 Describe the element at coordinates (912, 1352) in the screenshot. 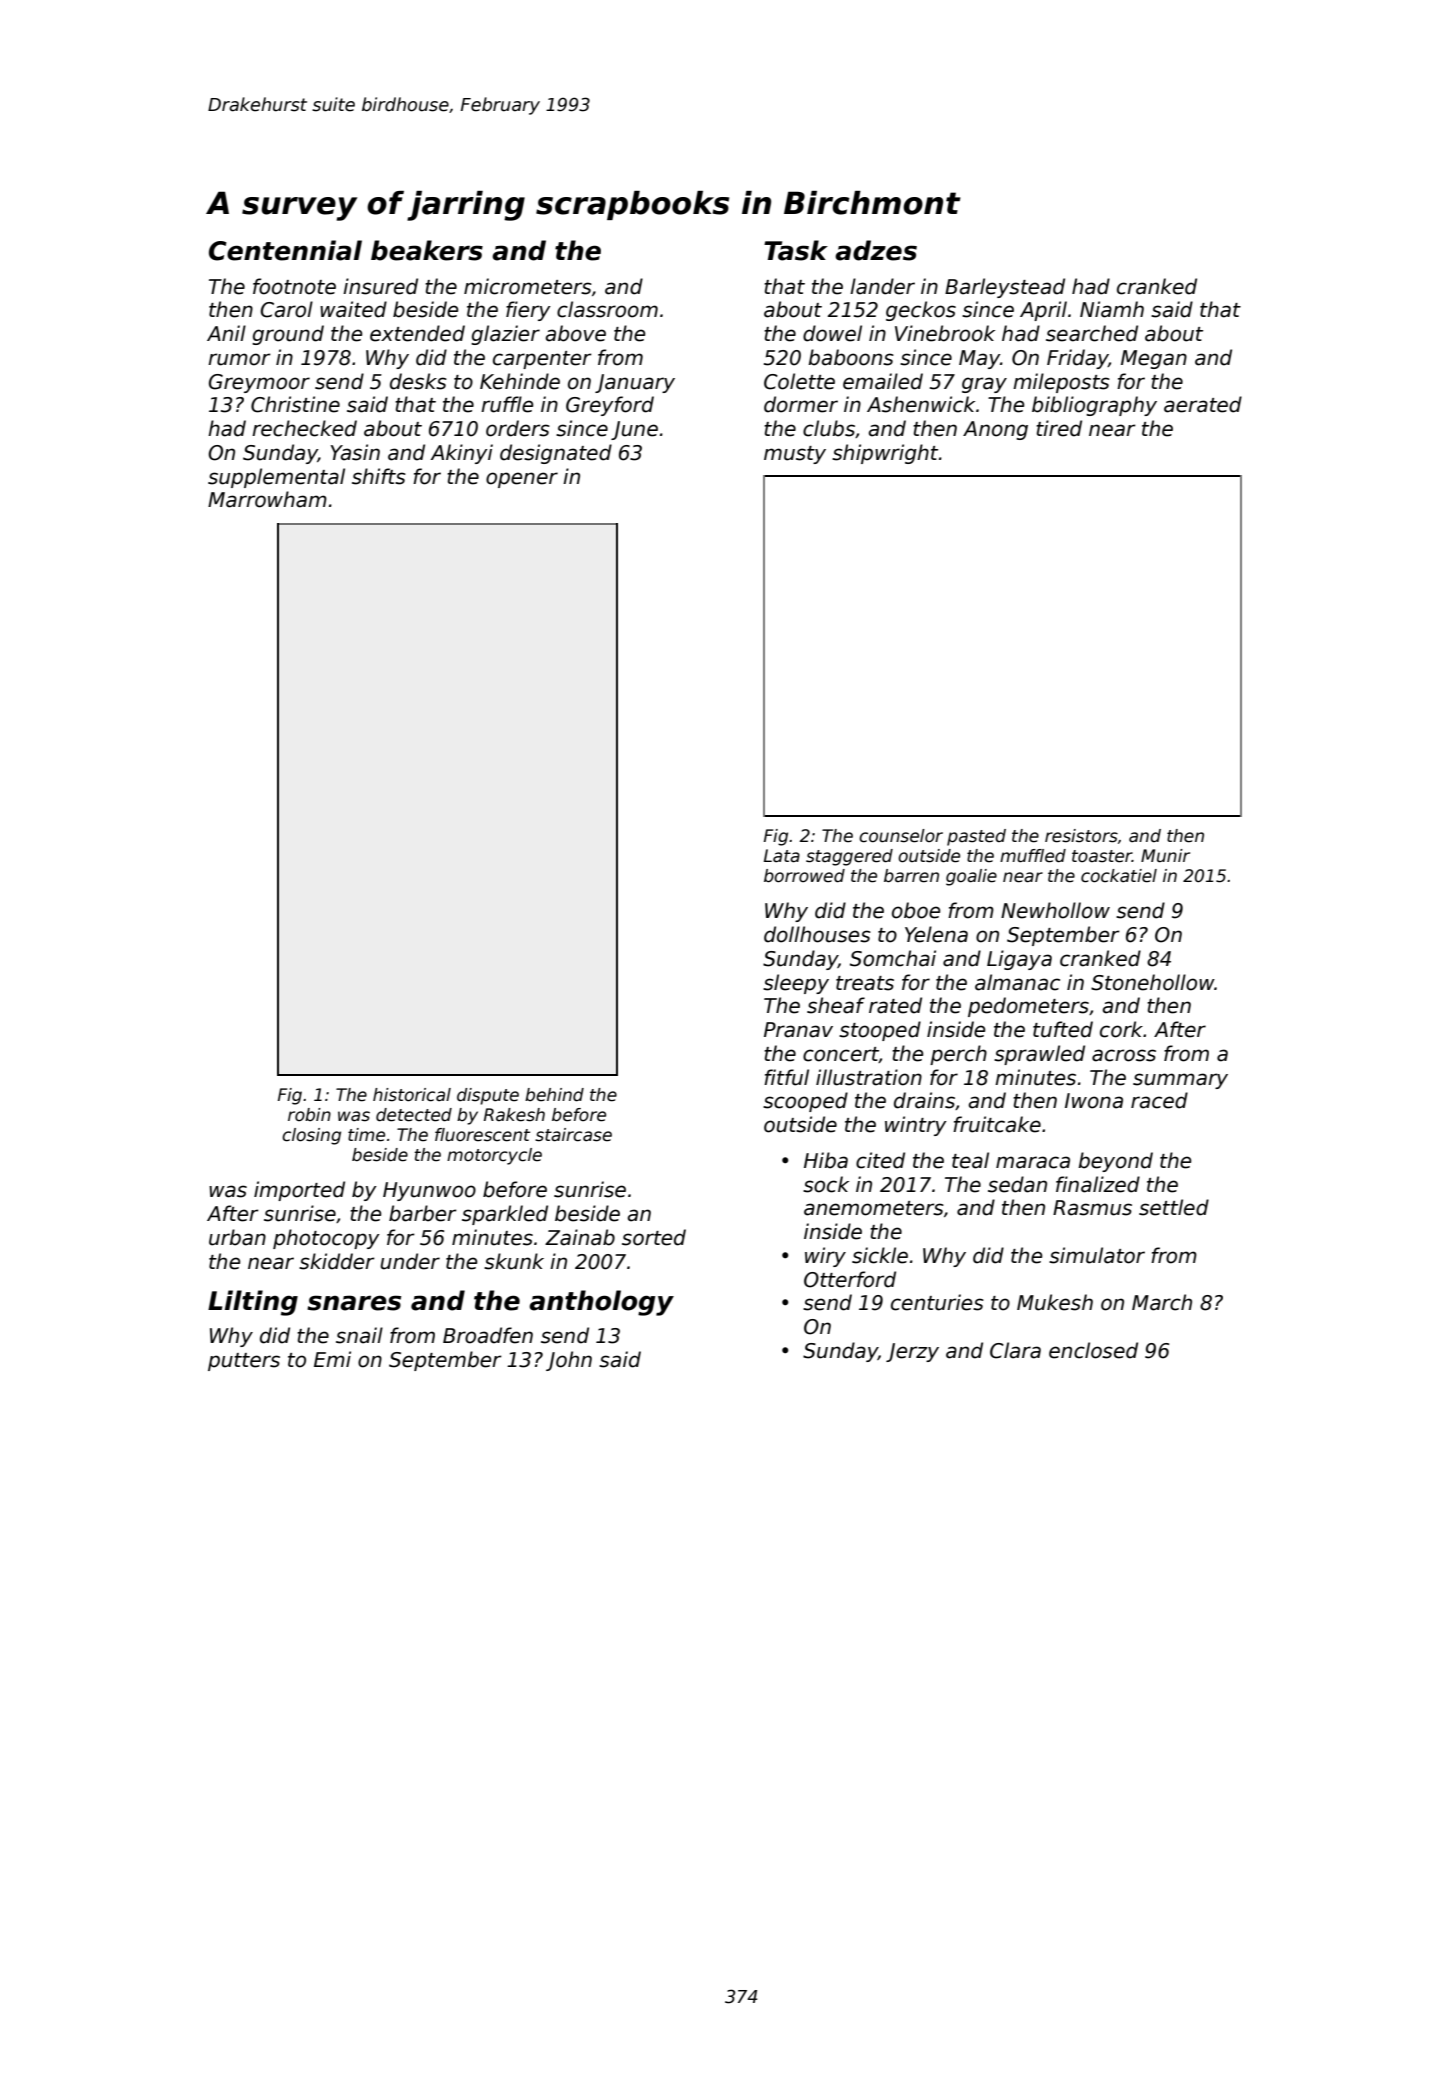

I see `Jerzy` at that location.
